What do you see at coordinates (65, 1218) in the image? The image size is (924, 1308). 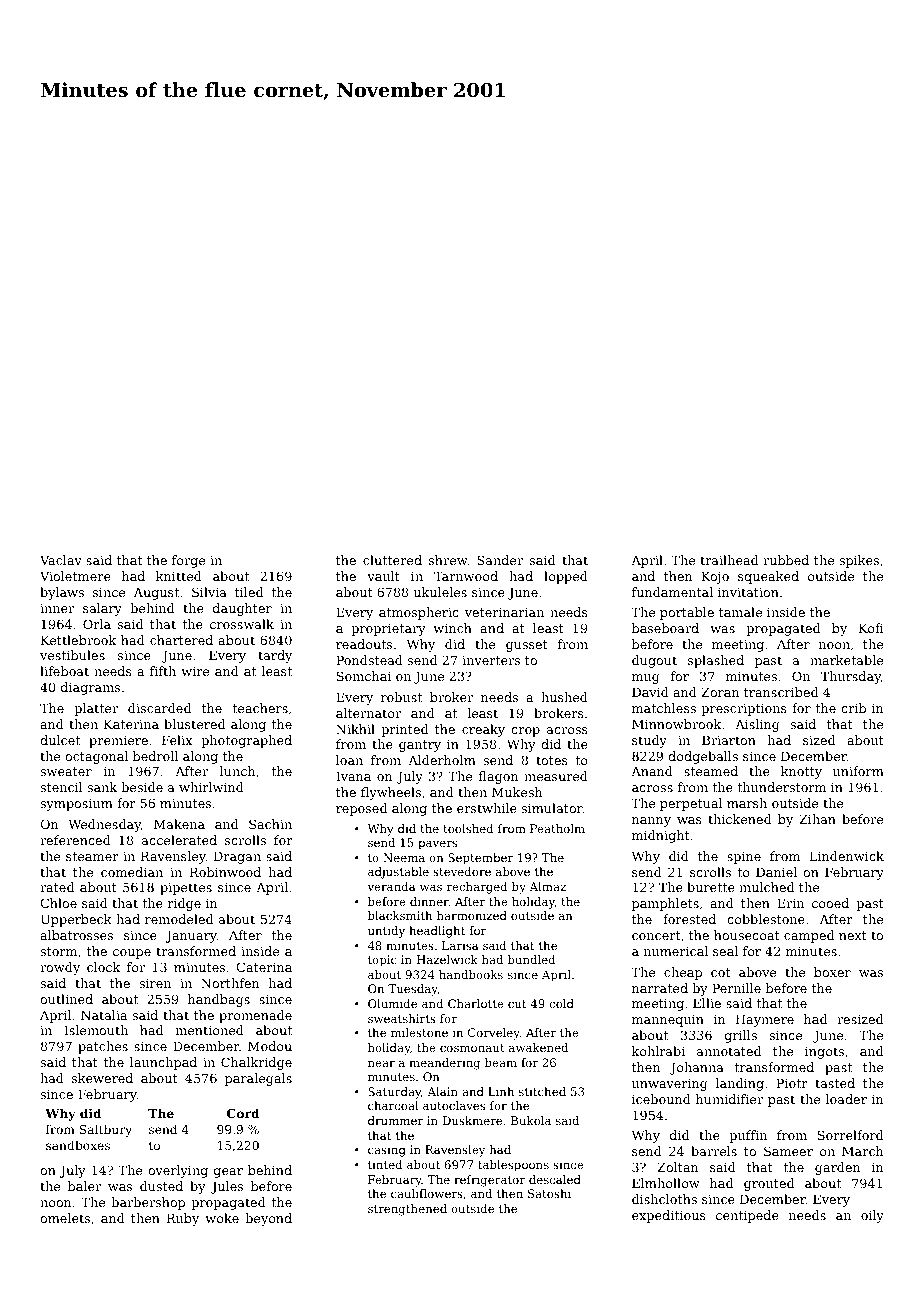 I see `omelets` at bounding box center [65, 1218].
